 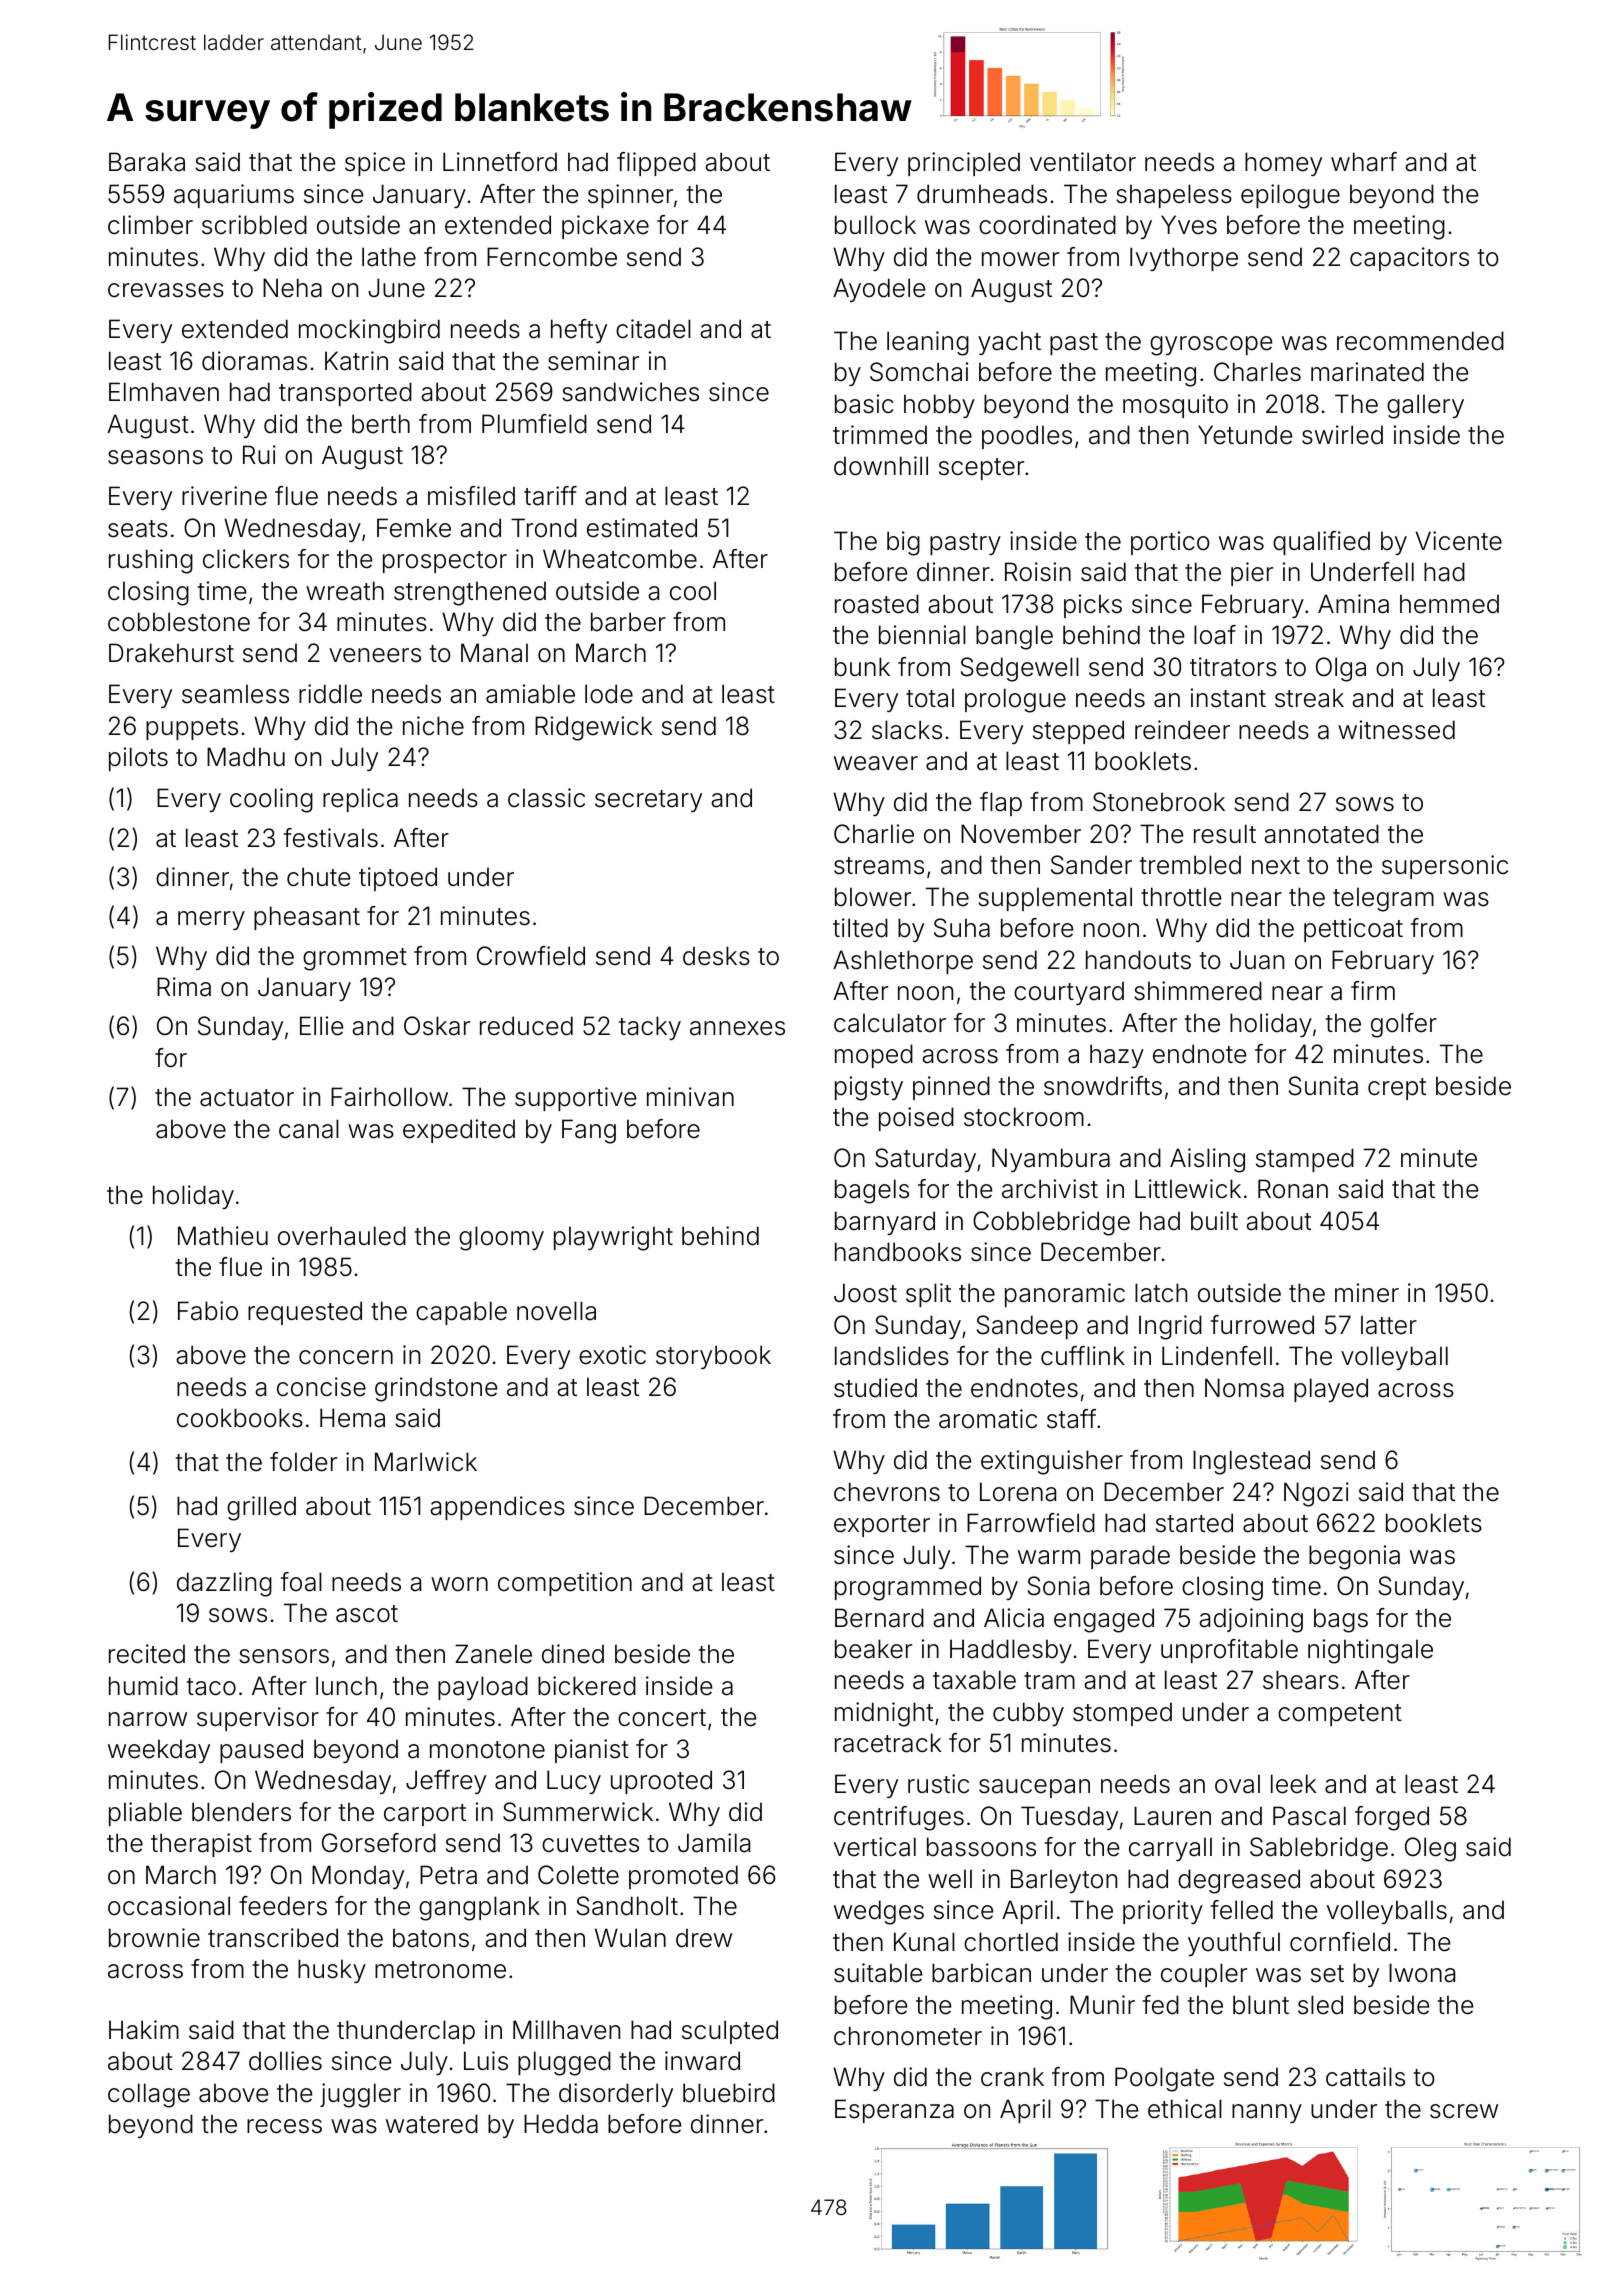 I want to click on exporter, so click(x=882, y=1526).
